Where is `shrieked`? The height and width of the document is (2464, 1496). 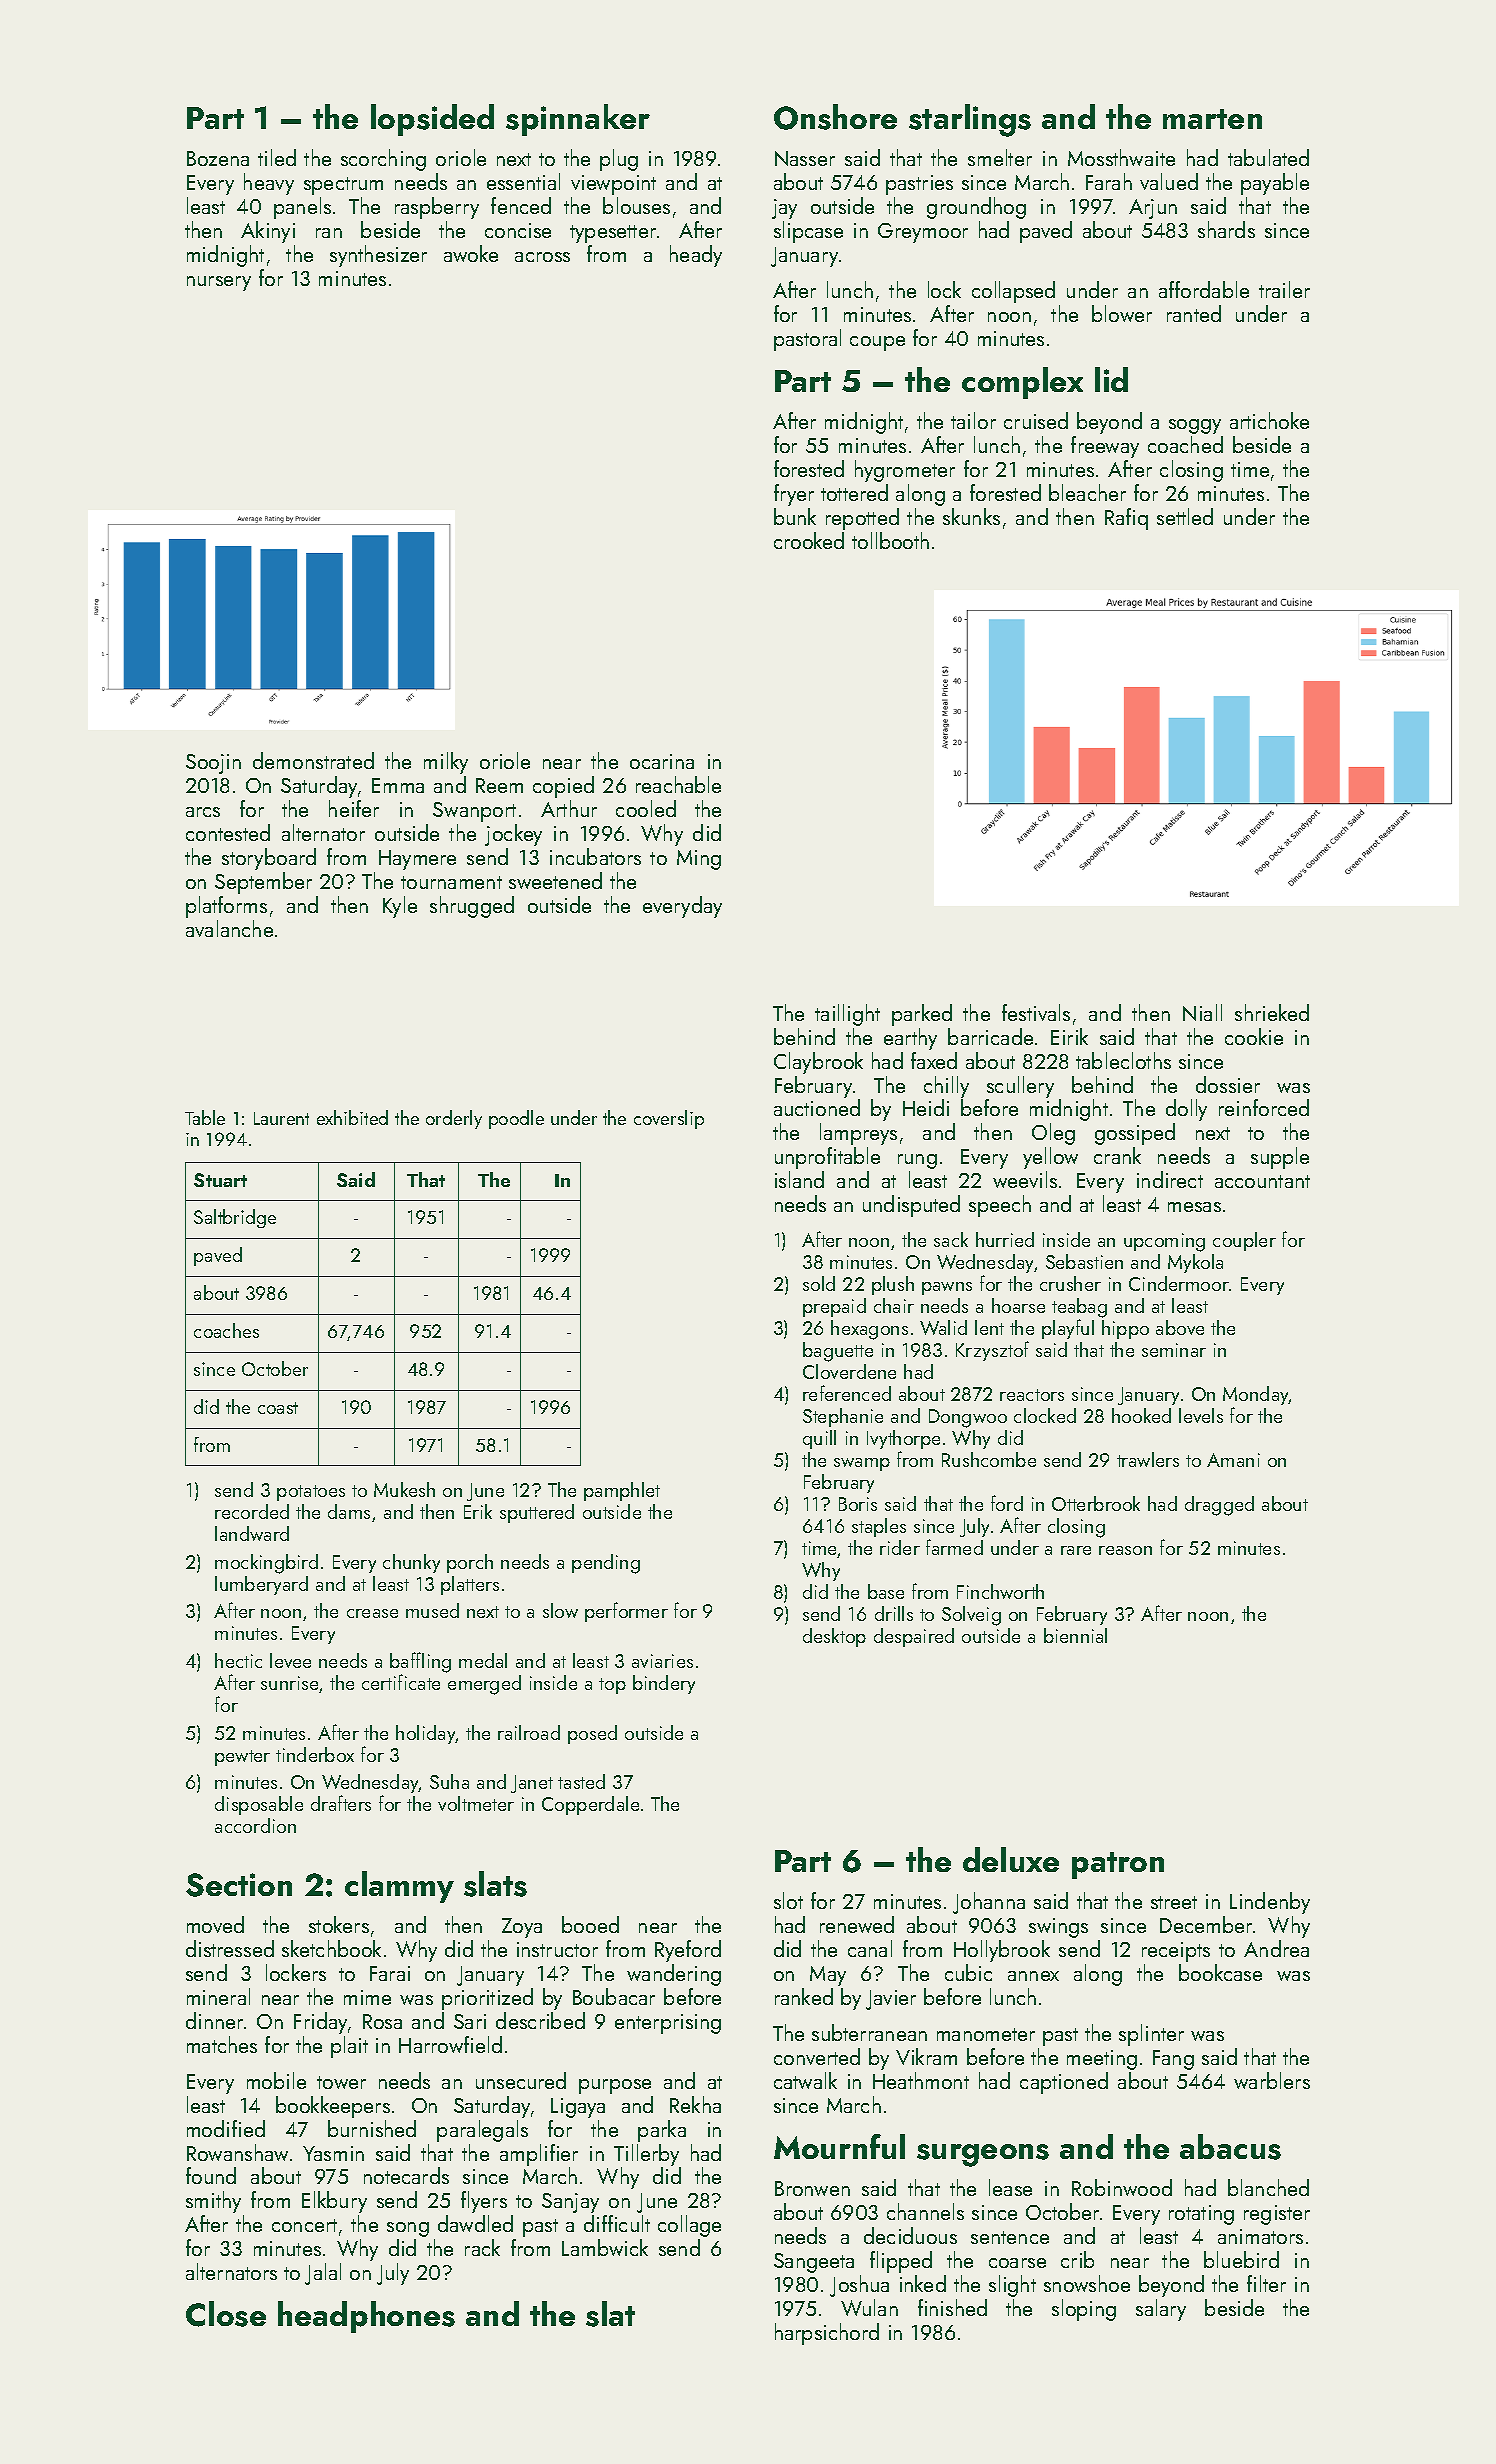
shrieked is located at coordinates (1272, 1012).
